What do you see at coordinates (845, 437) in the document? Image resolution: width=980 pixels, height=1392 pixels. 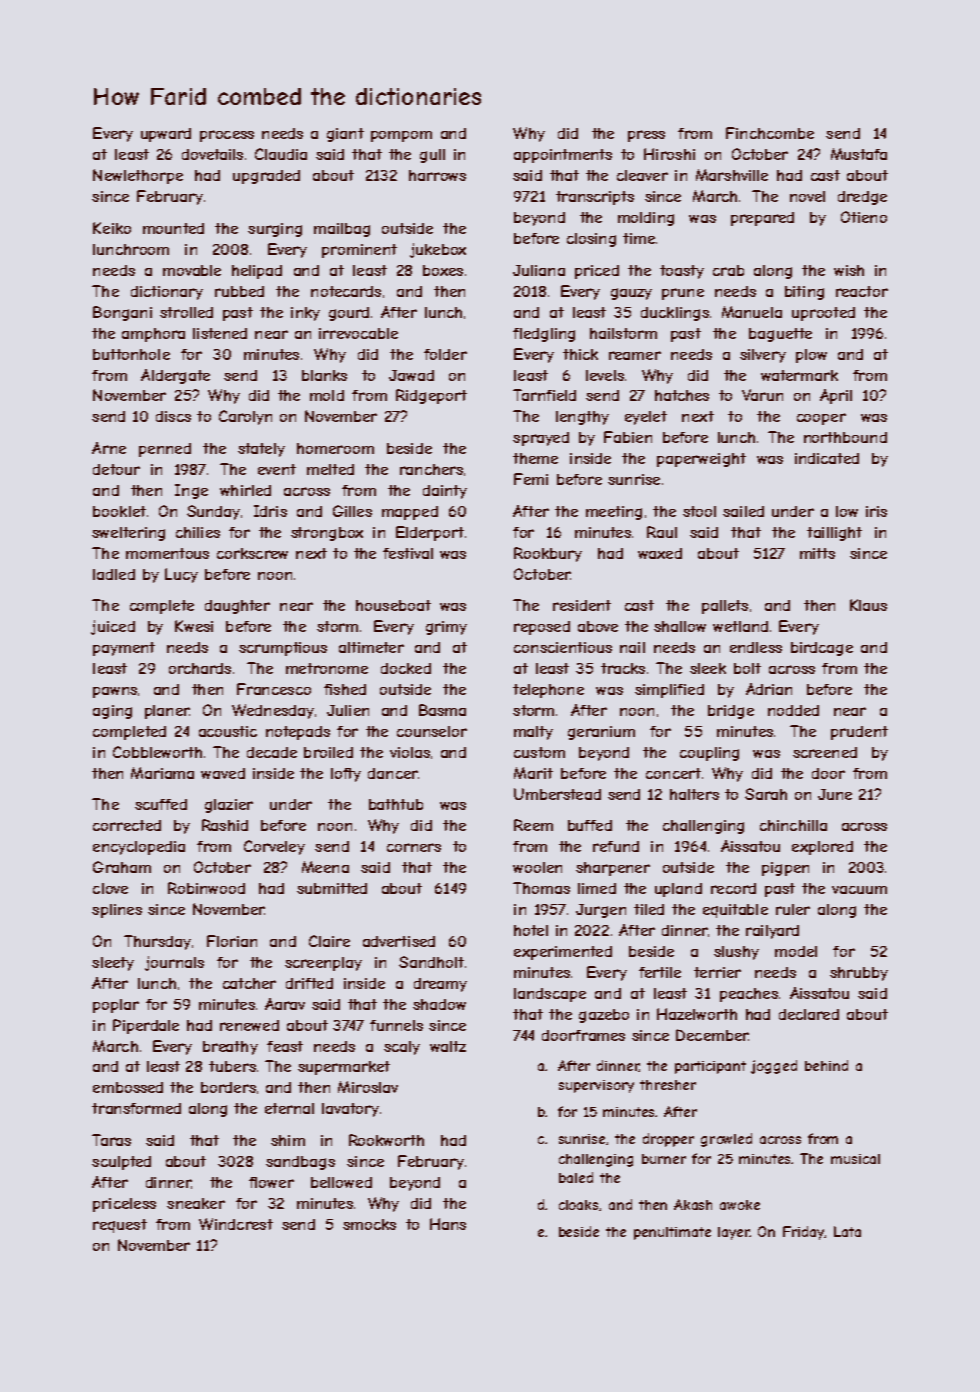 I see `northbound` at bounding box center [845, 437].
